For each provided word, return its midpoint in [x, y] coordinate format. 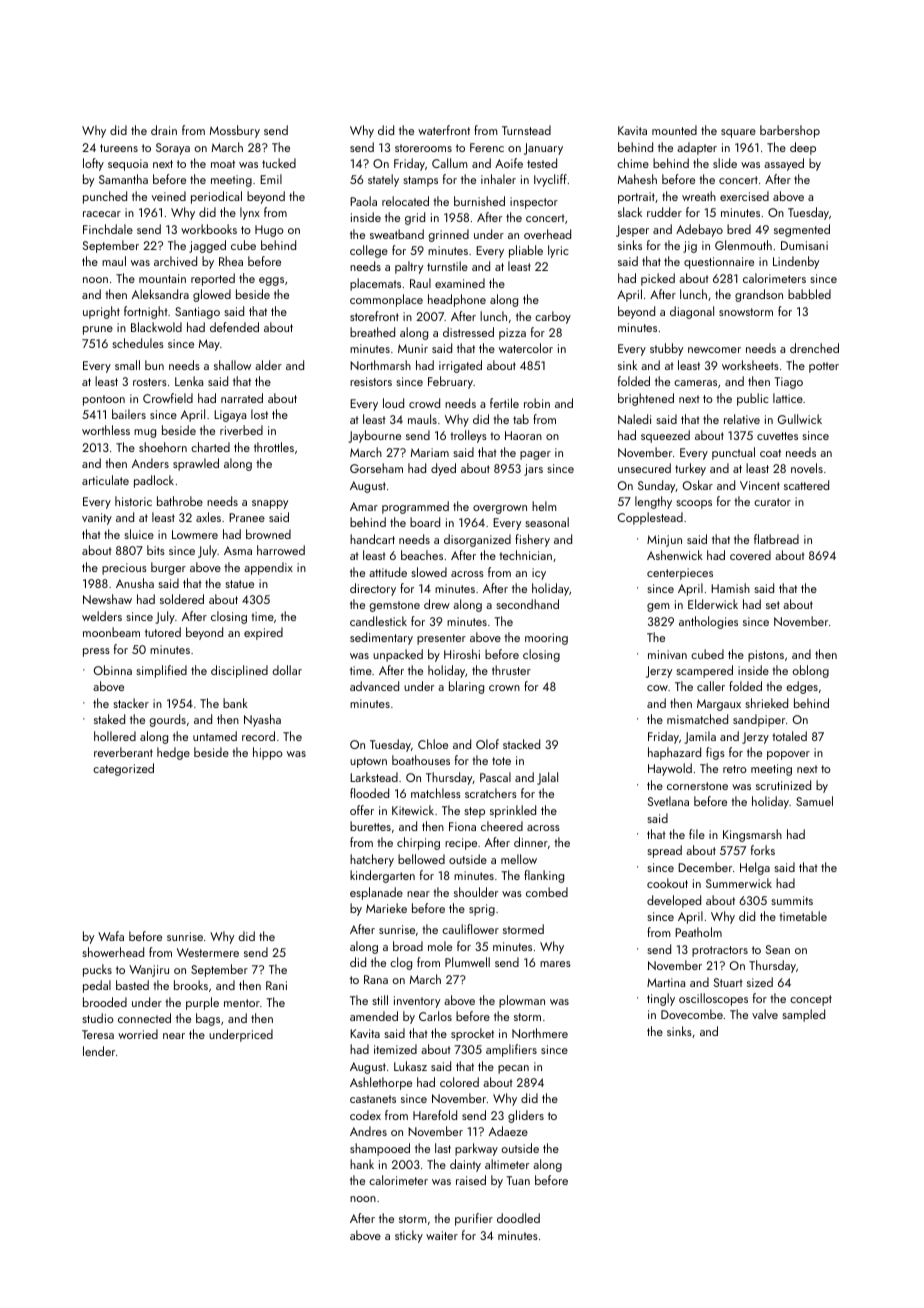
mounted [674, 130]
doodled [518, 1218]
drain [164, 130]
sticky [409, 1236]
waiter [442, 1235]
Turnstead [526, 130]
